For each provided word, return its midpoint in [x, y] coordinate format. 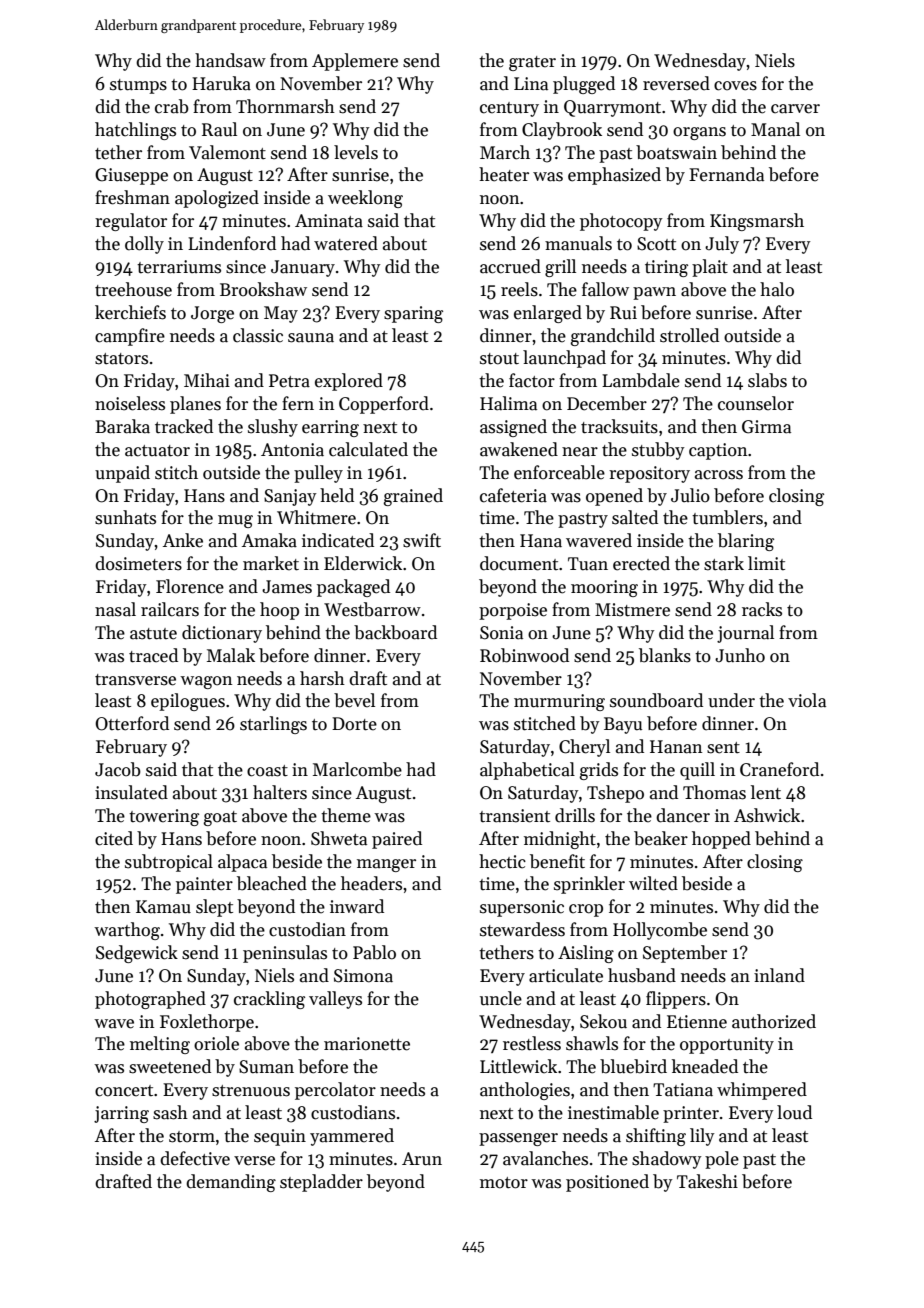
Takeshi [707, 1181]
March [505, 152]
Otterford [132, 723]
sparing [413, 314]
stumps [138, 86]
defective [195, 1158]
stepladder [321, 1183]
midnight [560, 840]
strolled [689, 335]
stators [121, 359]
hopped [721, 840]
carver [795, 109]
